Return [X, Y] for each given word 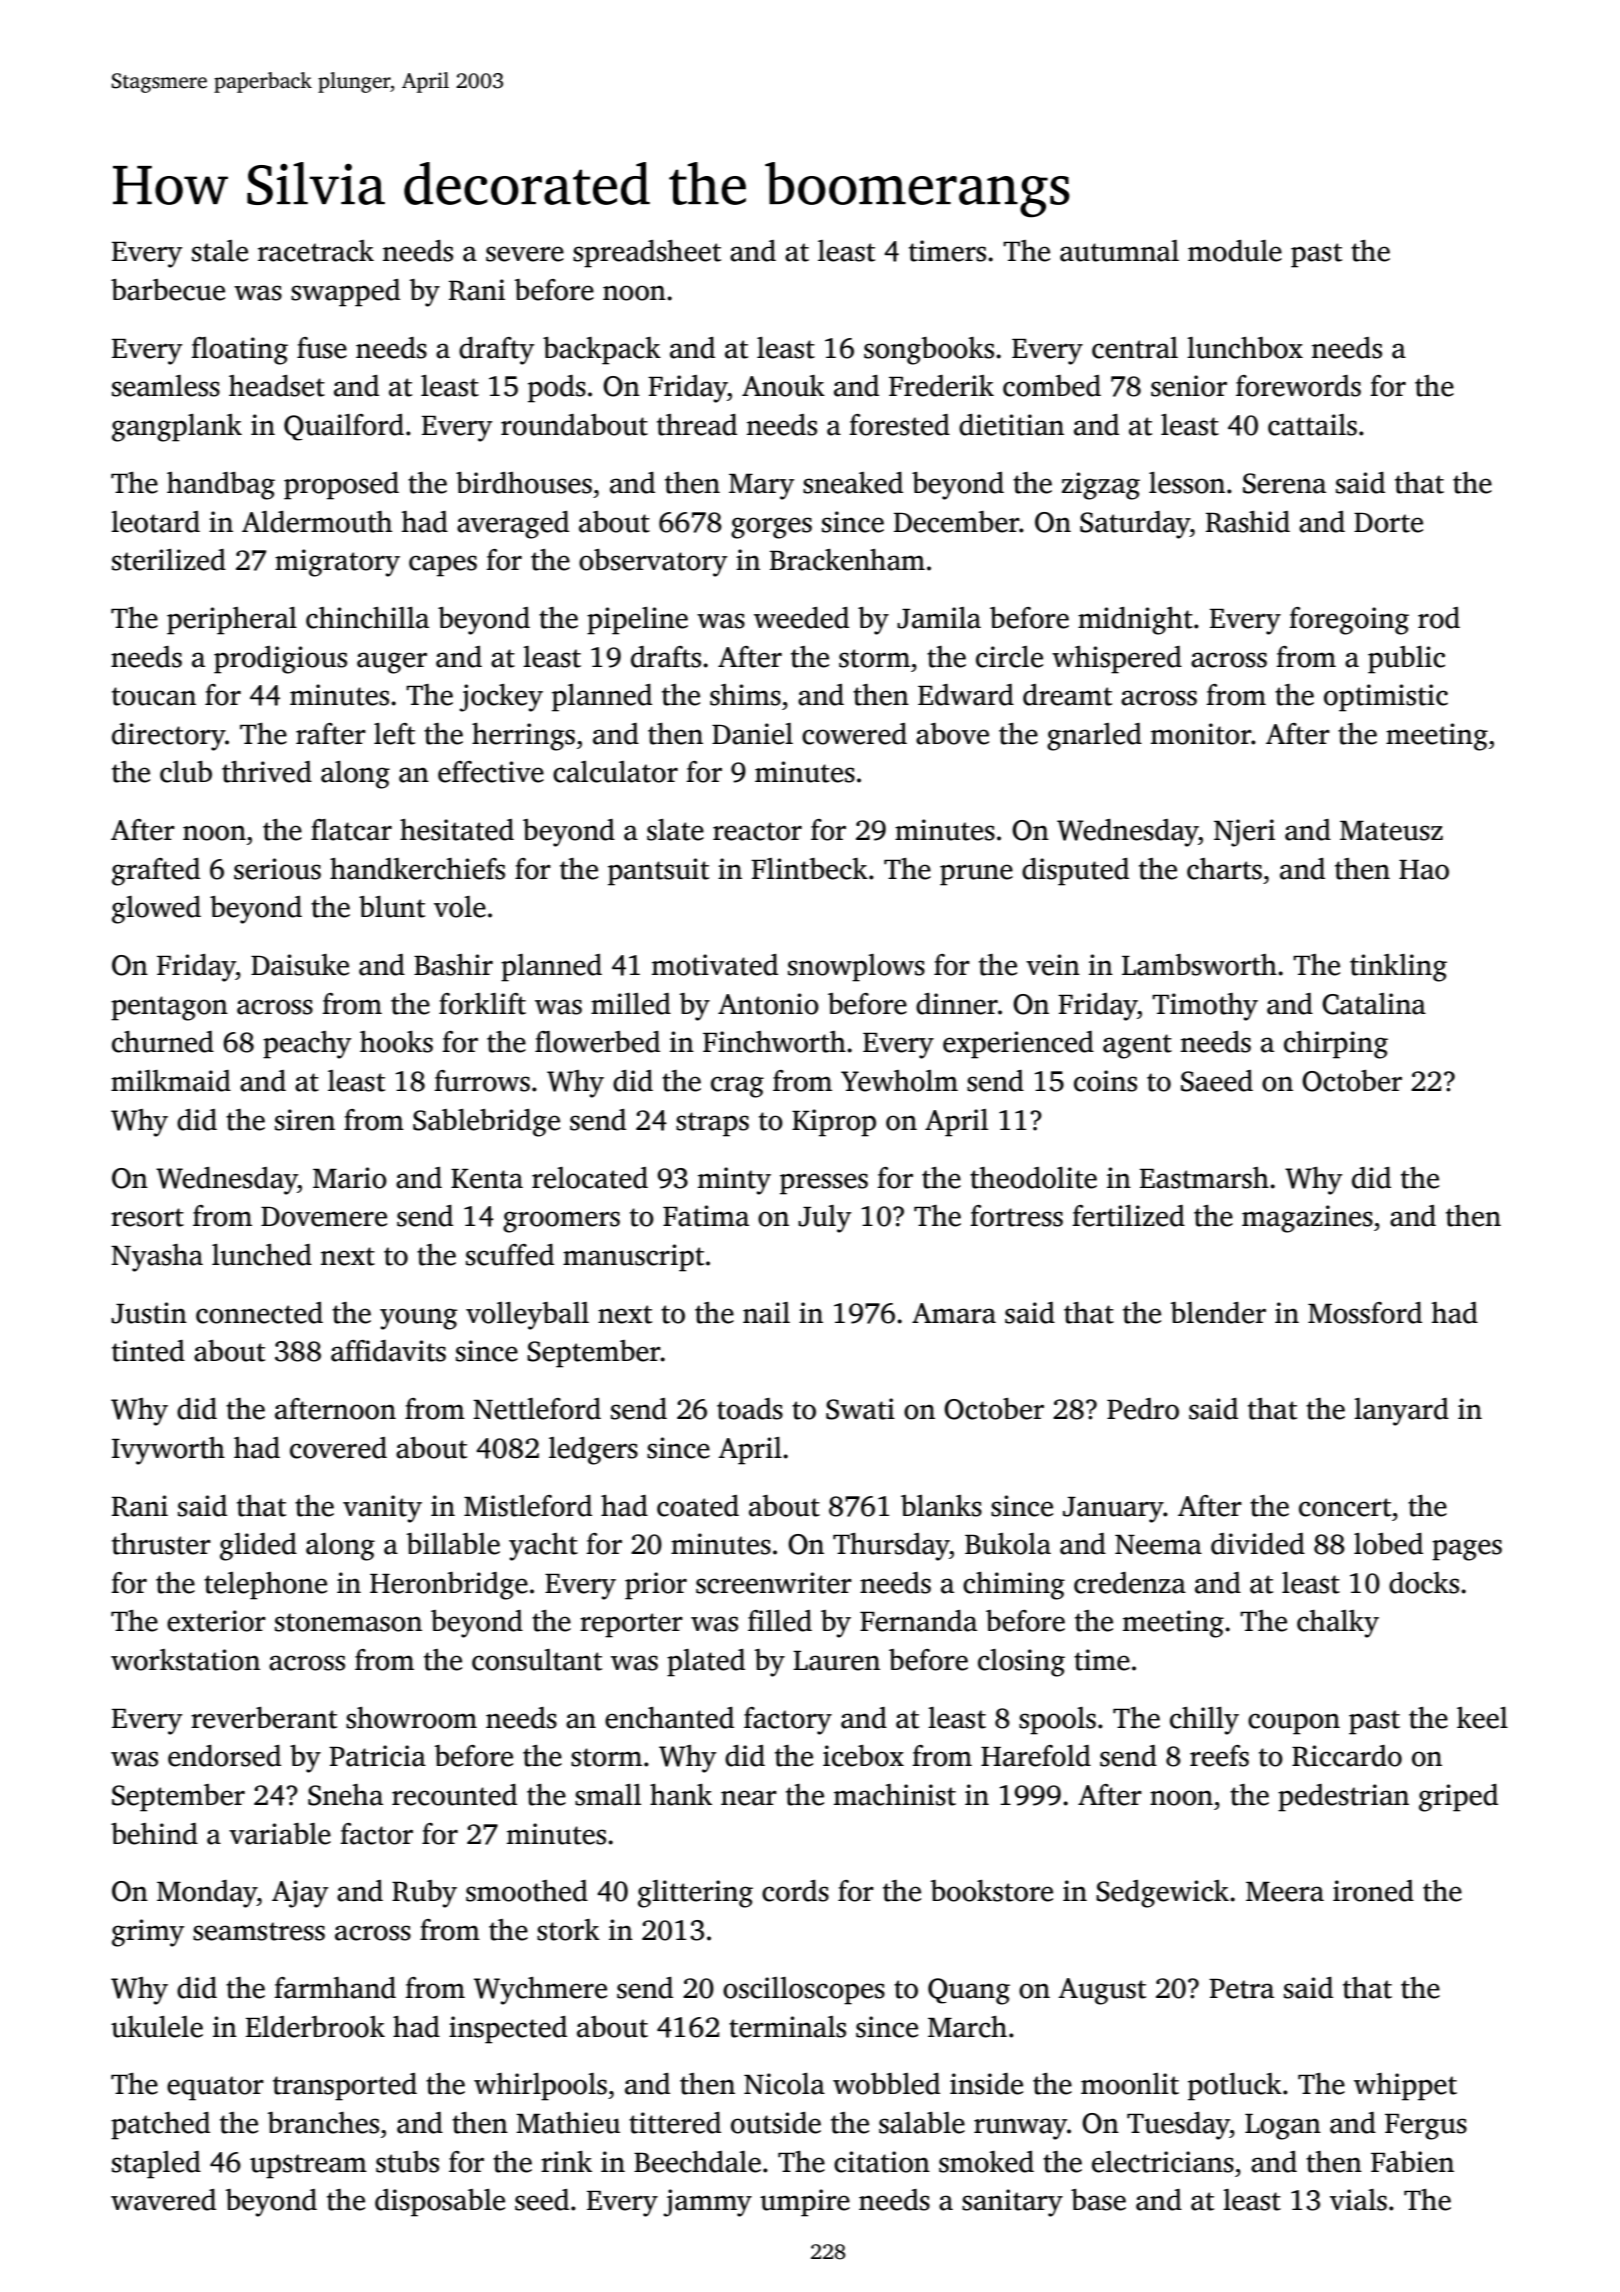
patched [160, 2126]
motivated [715, 965]
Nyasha [157, 1258]
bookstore [991, 1891]
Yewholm [899, 1081]
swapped [345, 293]
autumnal [1119, 251]
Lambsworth [1199, 965]
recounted [454, 1795]
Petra [1241, 1989]
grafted [156, 872]
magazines [1307, 1219]
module [1235, 251]
